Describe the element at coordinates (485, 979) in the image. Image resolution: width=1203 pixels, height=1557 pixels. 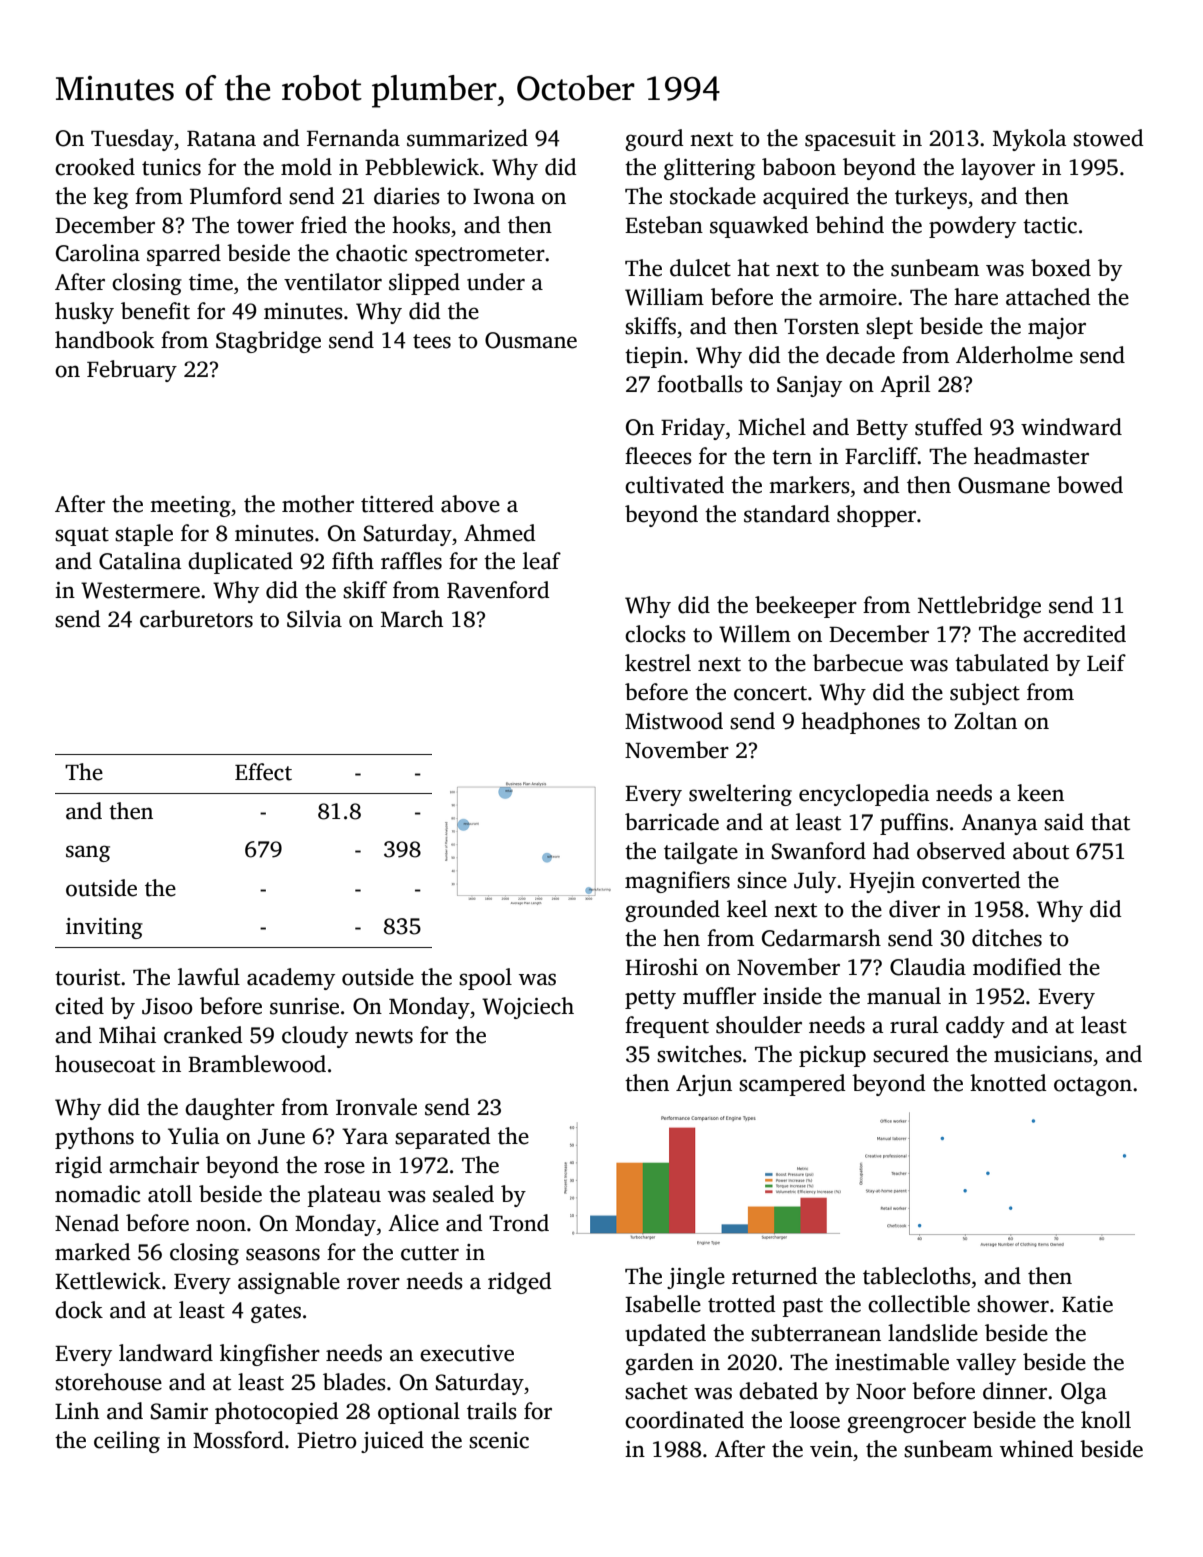
I see `spool` at that location.
